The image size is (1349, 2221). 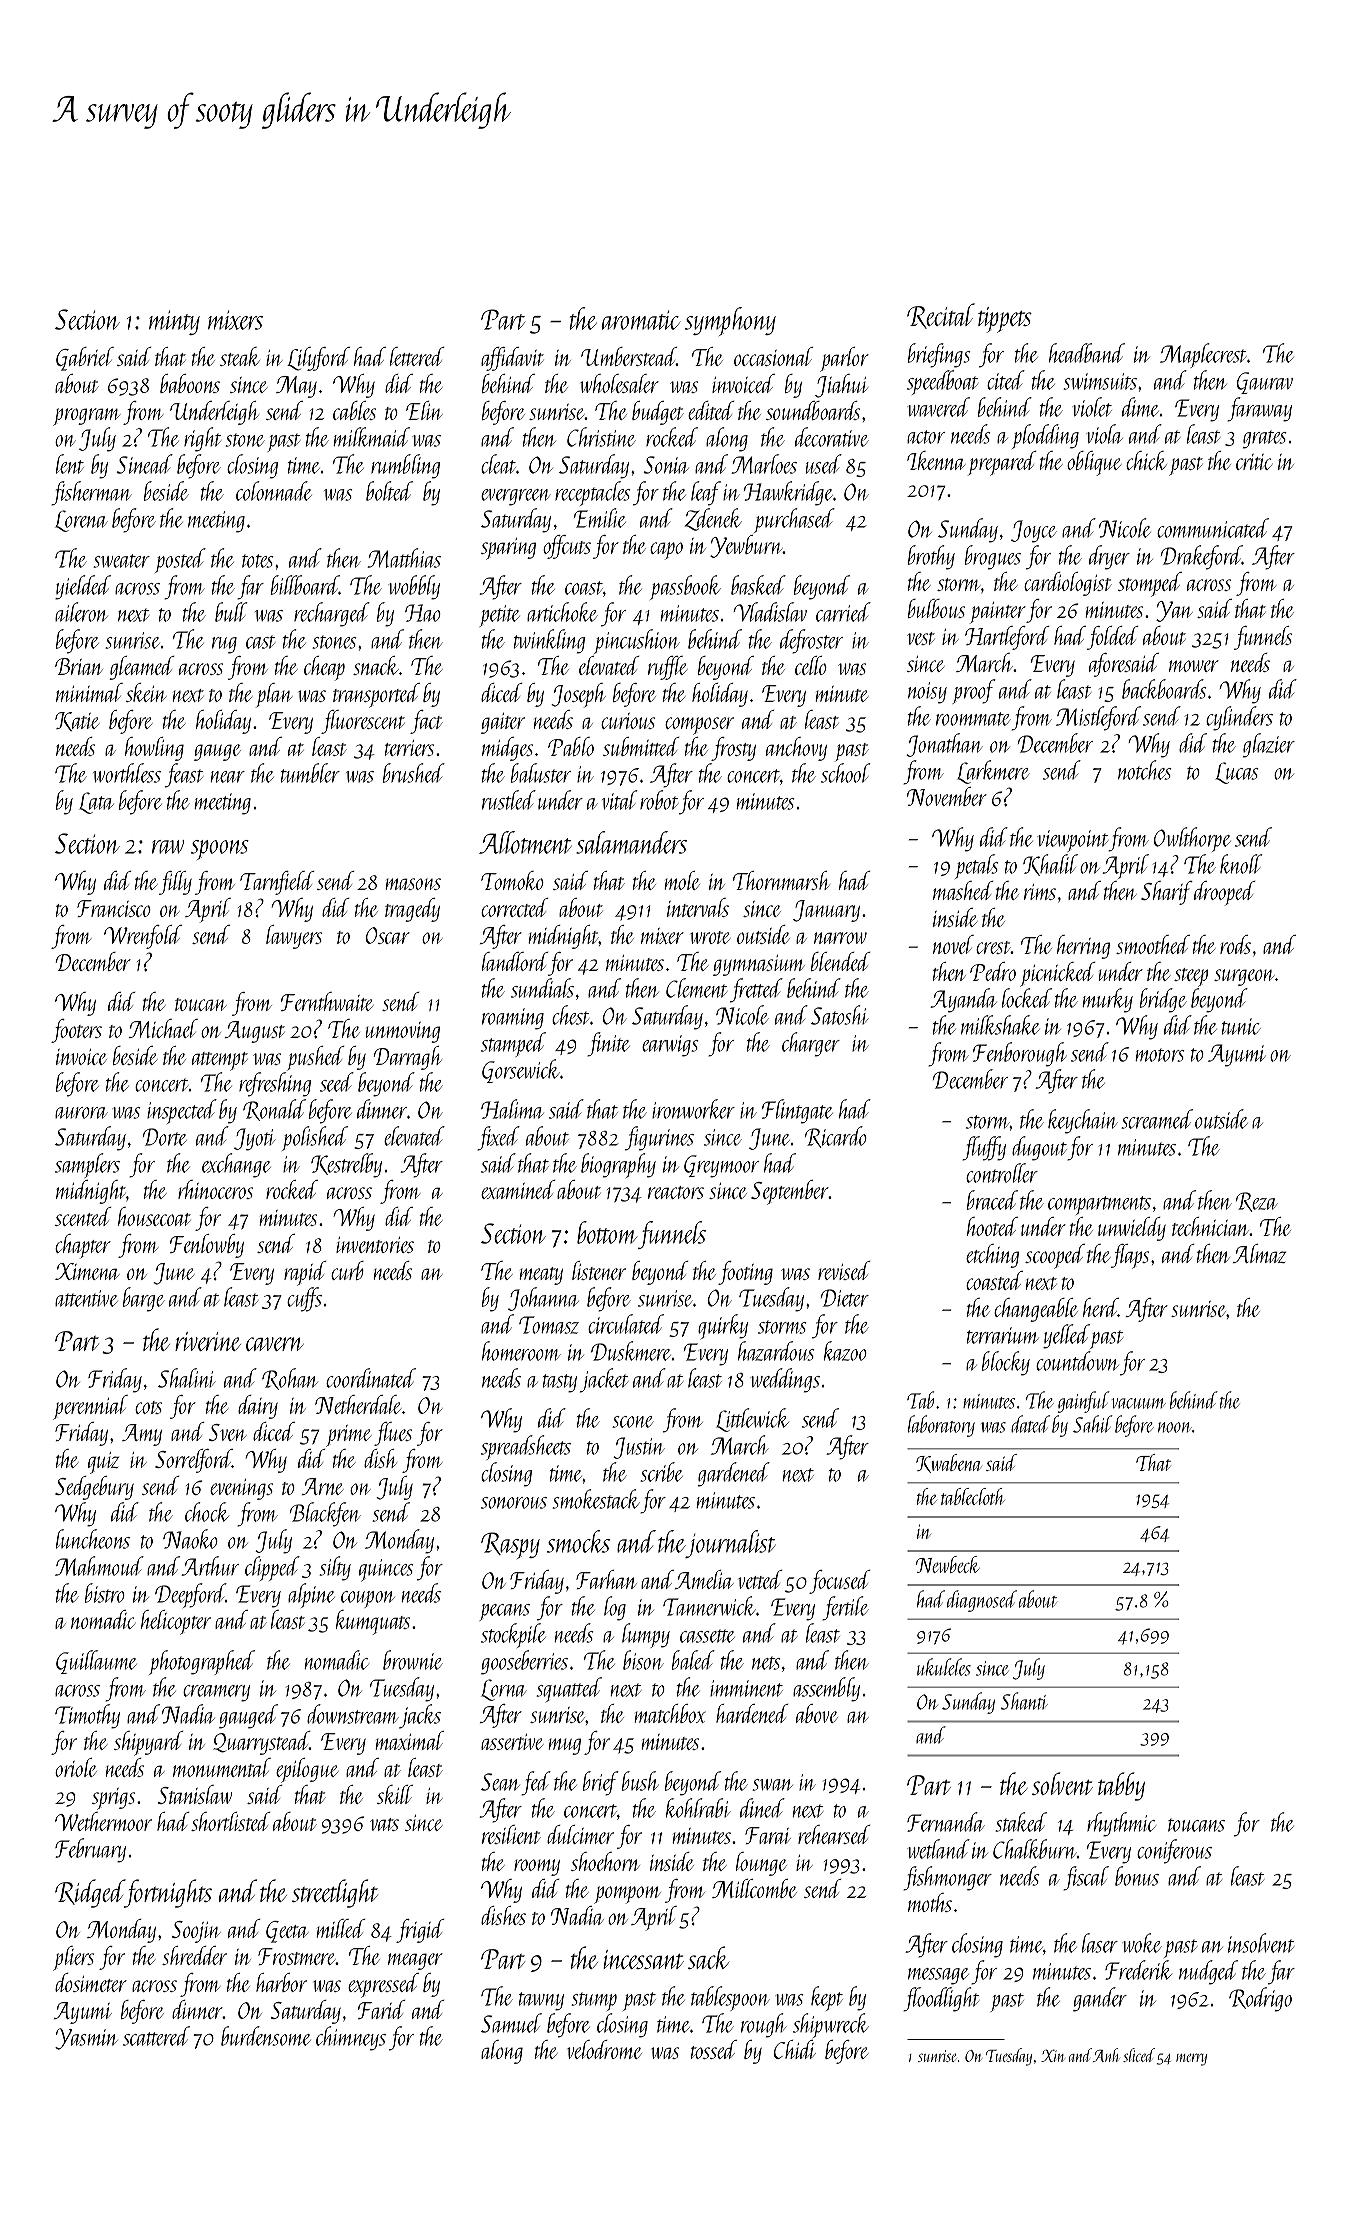 I want to click on Yasmin, so click(x=86, y=2039).
